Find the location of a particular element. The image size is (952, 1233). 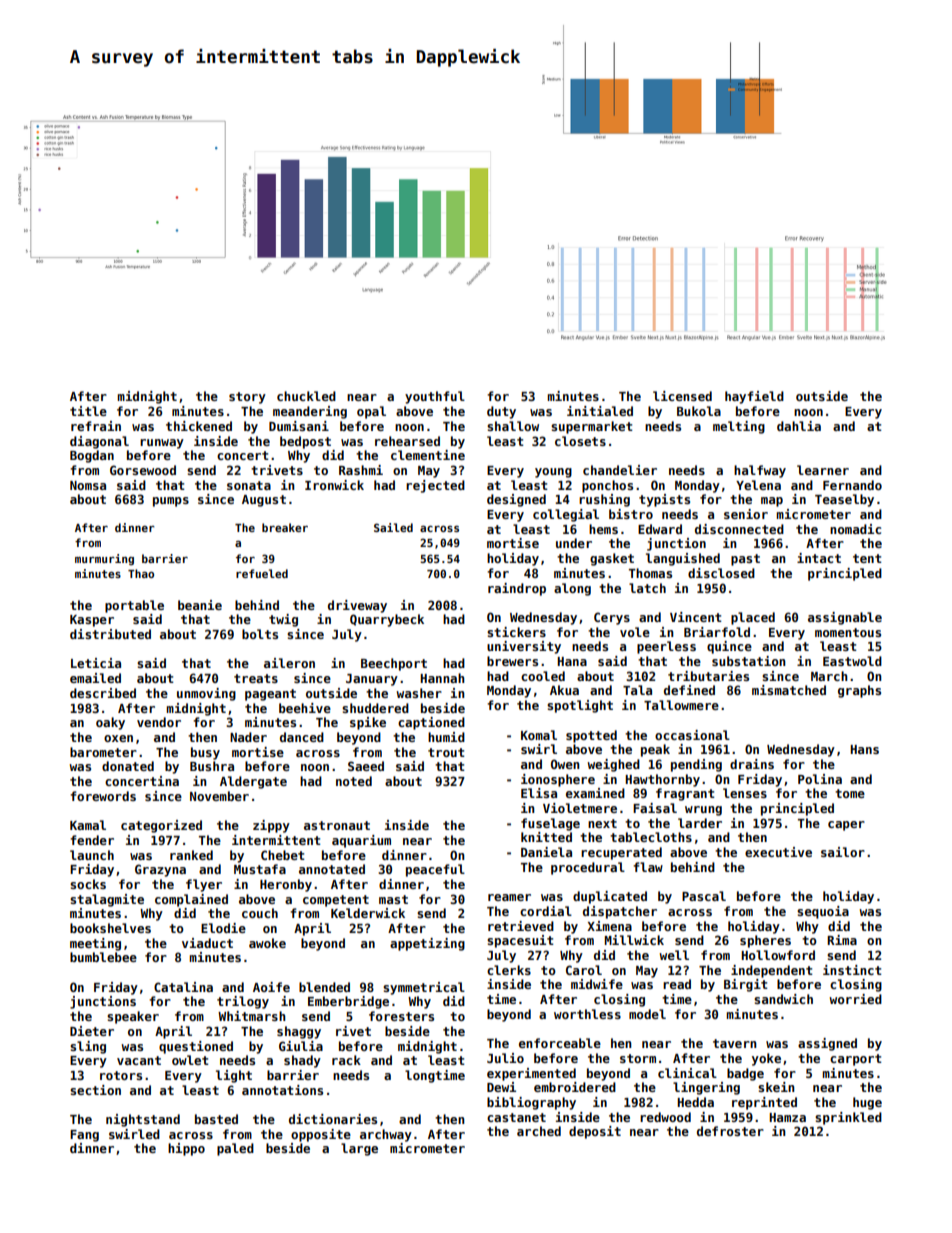

wrung is located at coordinates (703, 811).
